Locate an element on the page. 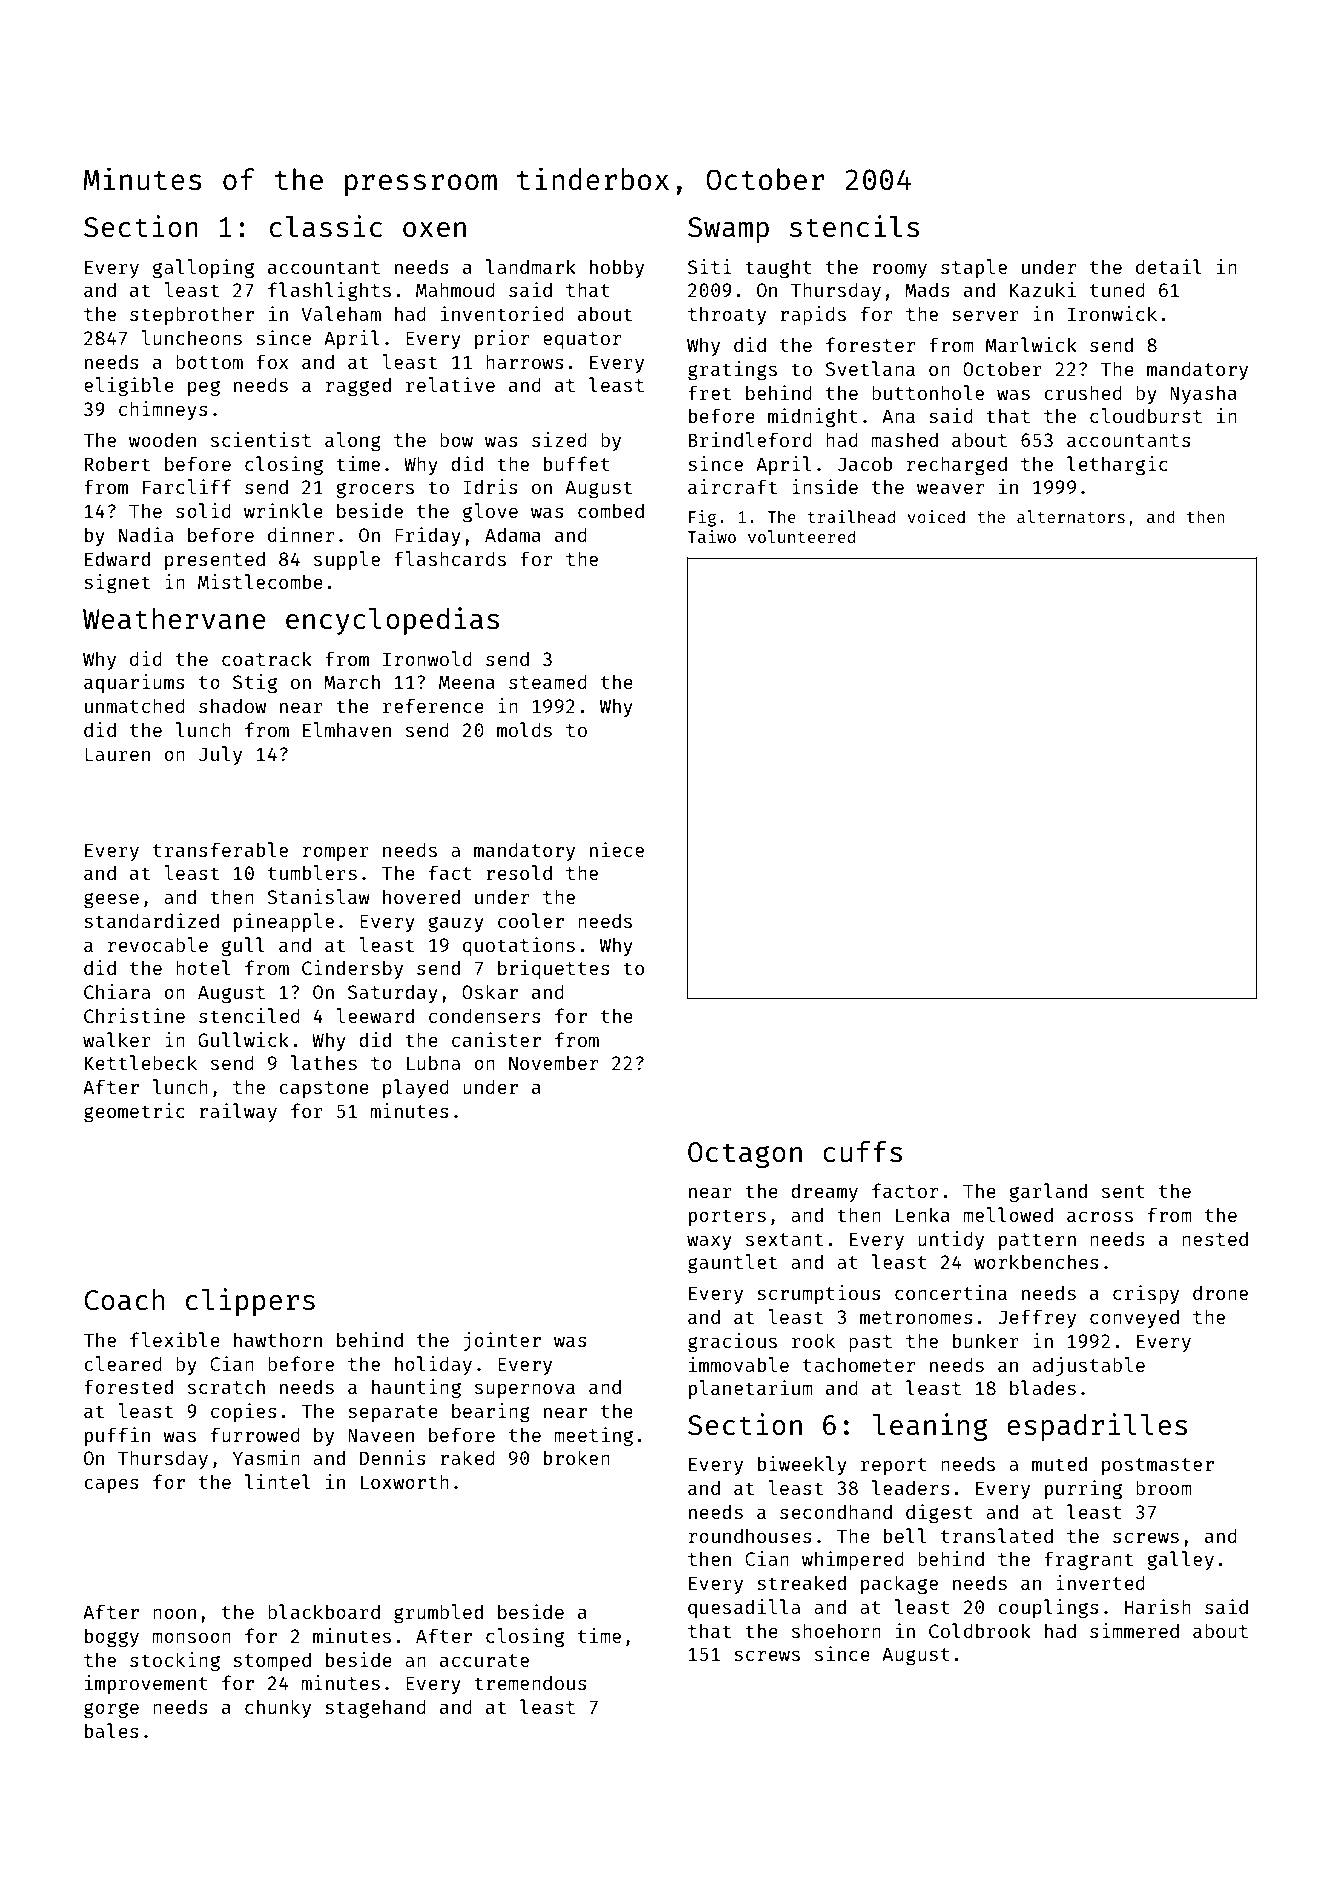 Image resolution: width=1340 pixels, height=1896 pixels. gracious is located at coordinates (732, 1342).
